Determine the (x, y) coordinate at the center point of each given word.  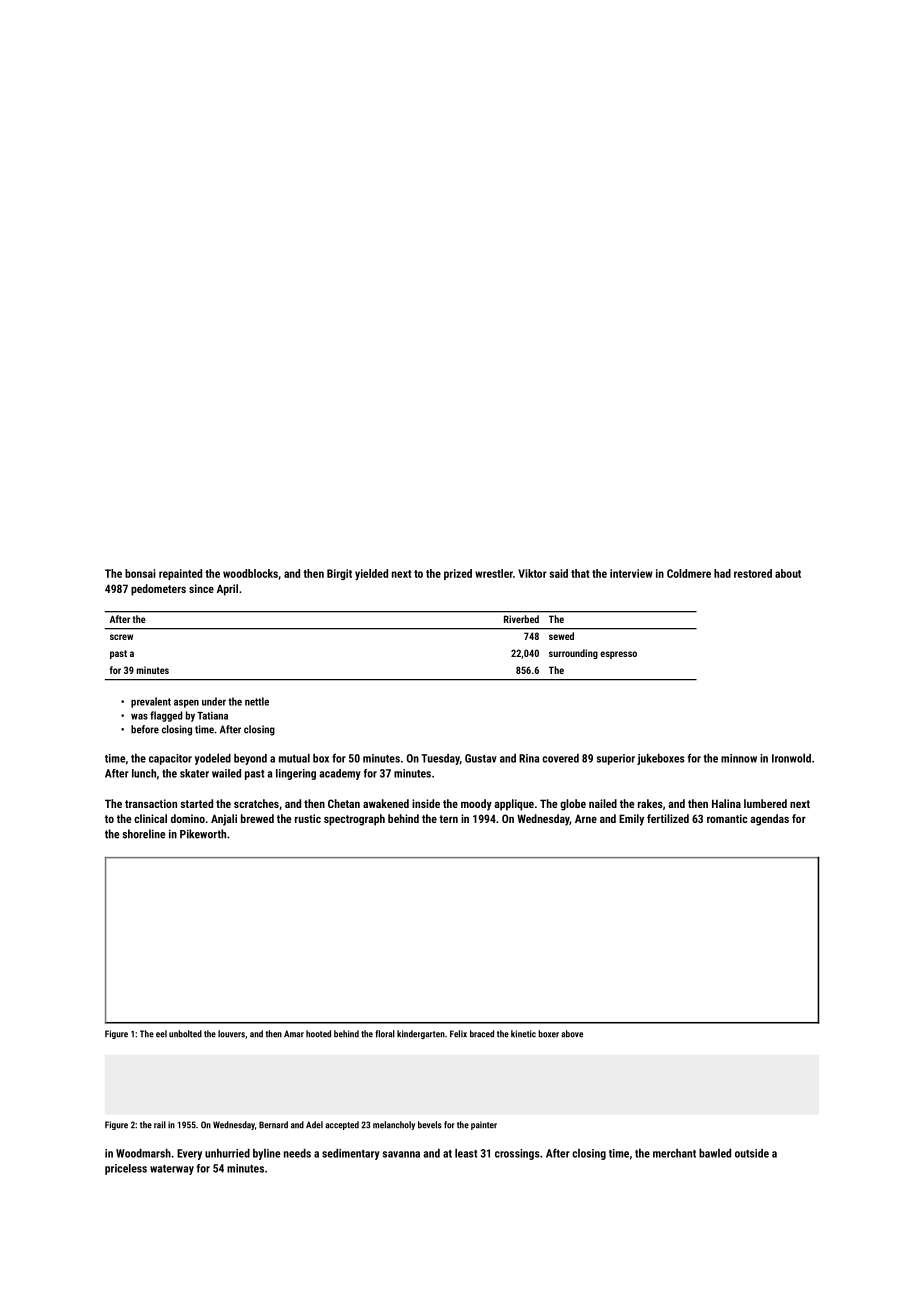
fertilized (668, 818)
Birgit (339, 574)
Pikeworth (203, 834)
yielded (371, 574)
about (788, 573)
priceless (126, 1169)
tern (448, 819)
